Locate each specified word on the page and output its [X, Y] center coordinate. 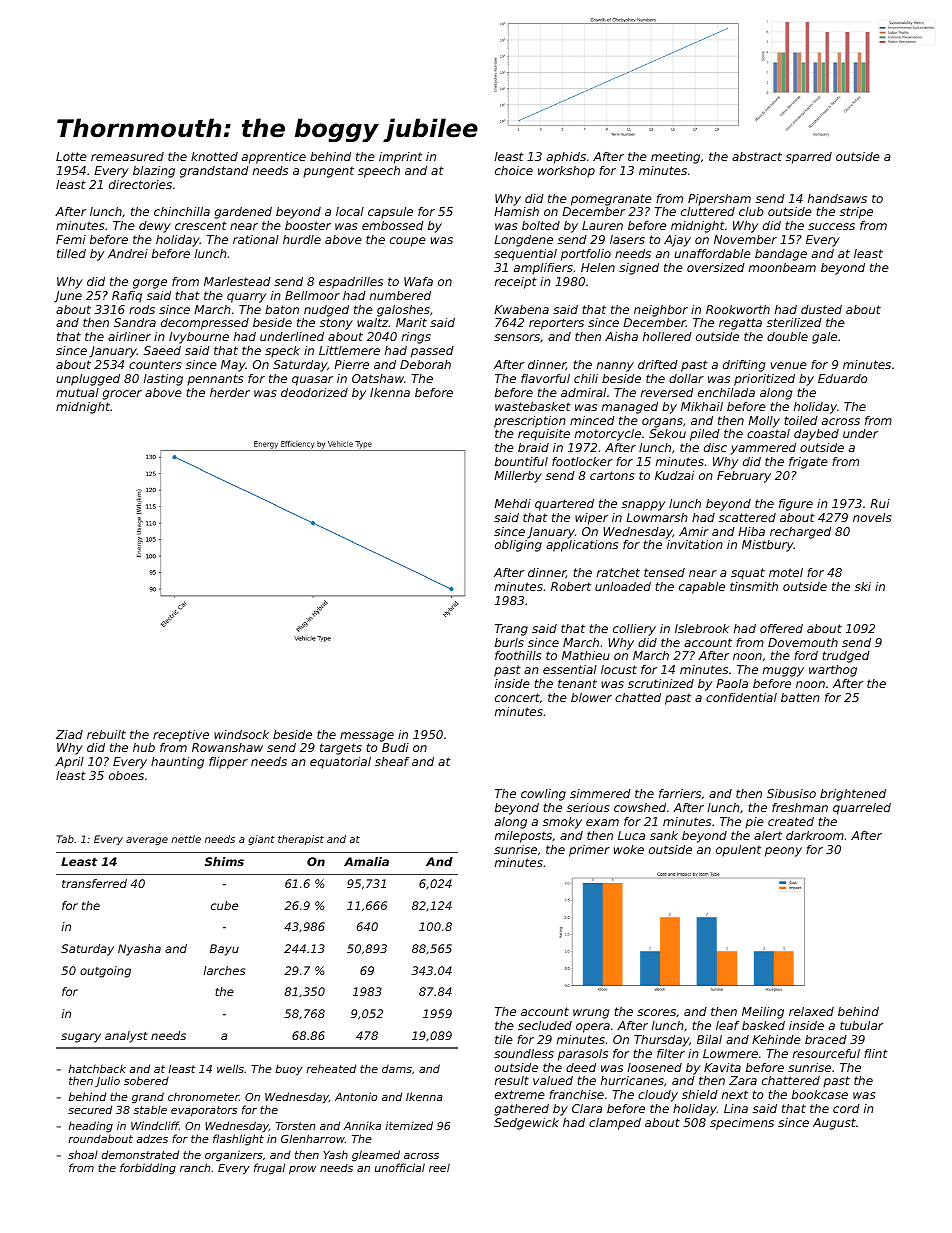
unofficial [400, 1167]
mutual [77, 392]
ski [863, 586]
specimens [742, 1124]
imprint [400, 158]
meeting [675, 158]
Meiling [763, 1013]
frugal [269, 1169]
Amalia [366, 861]
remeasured [127, 156]
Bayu [224, 950]
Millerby [518, 477]
